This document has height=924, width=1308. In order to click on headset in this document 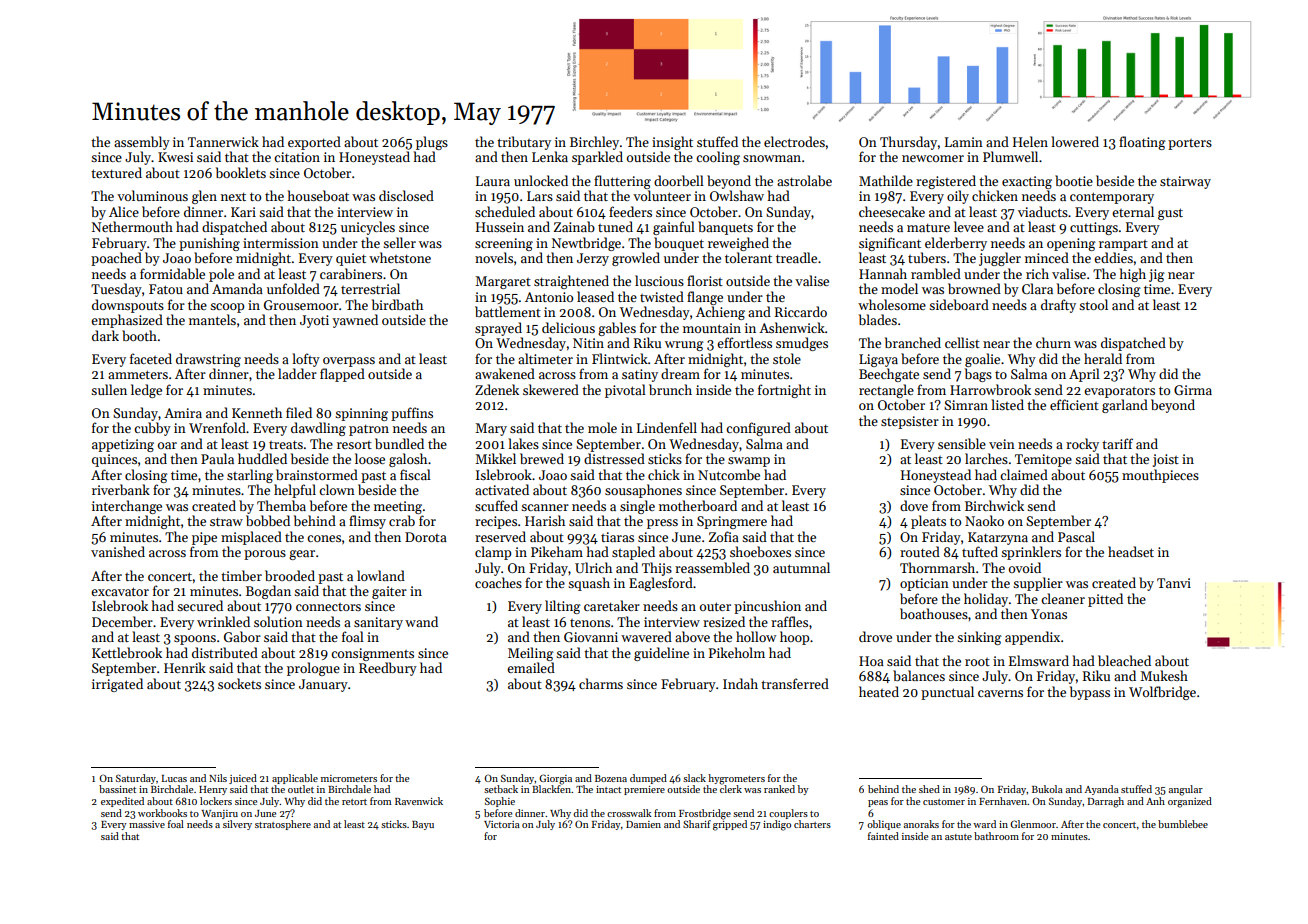, I will do `click(1131, 551)`.
